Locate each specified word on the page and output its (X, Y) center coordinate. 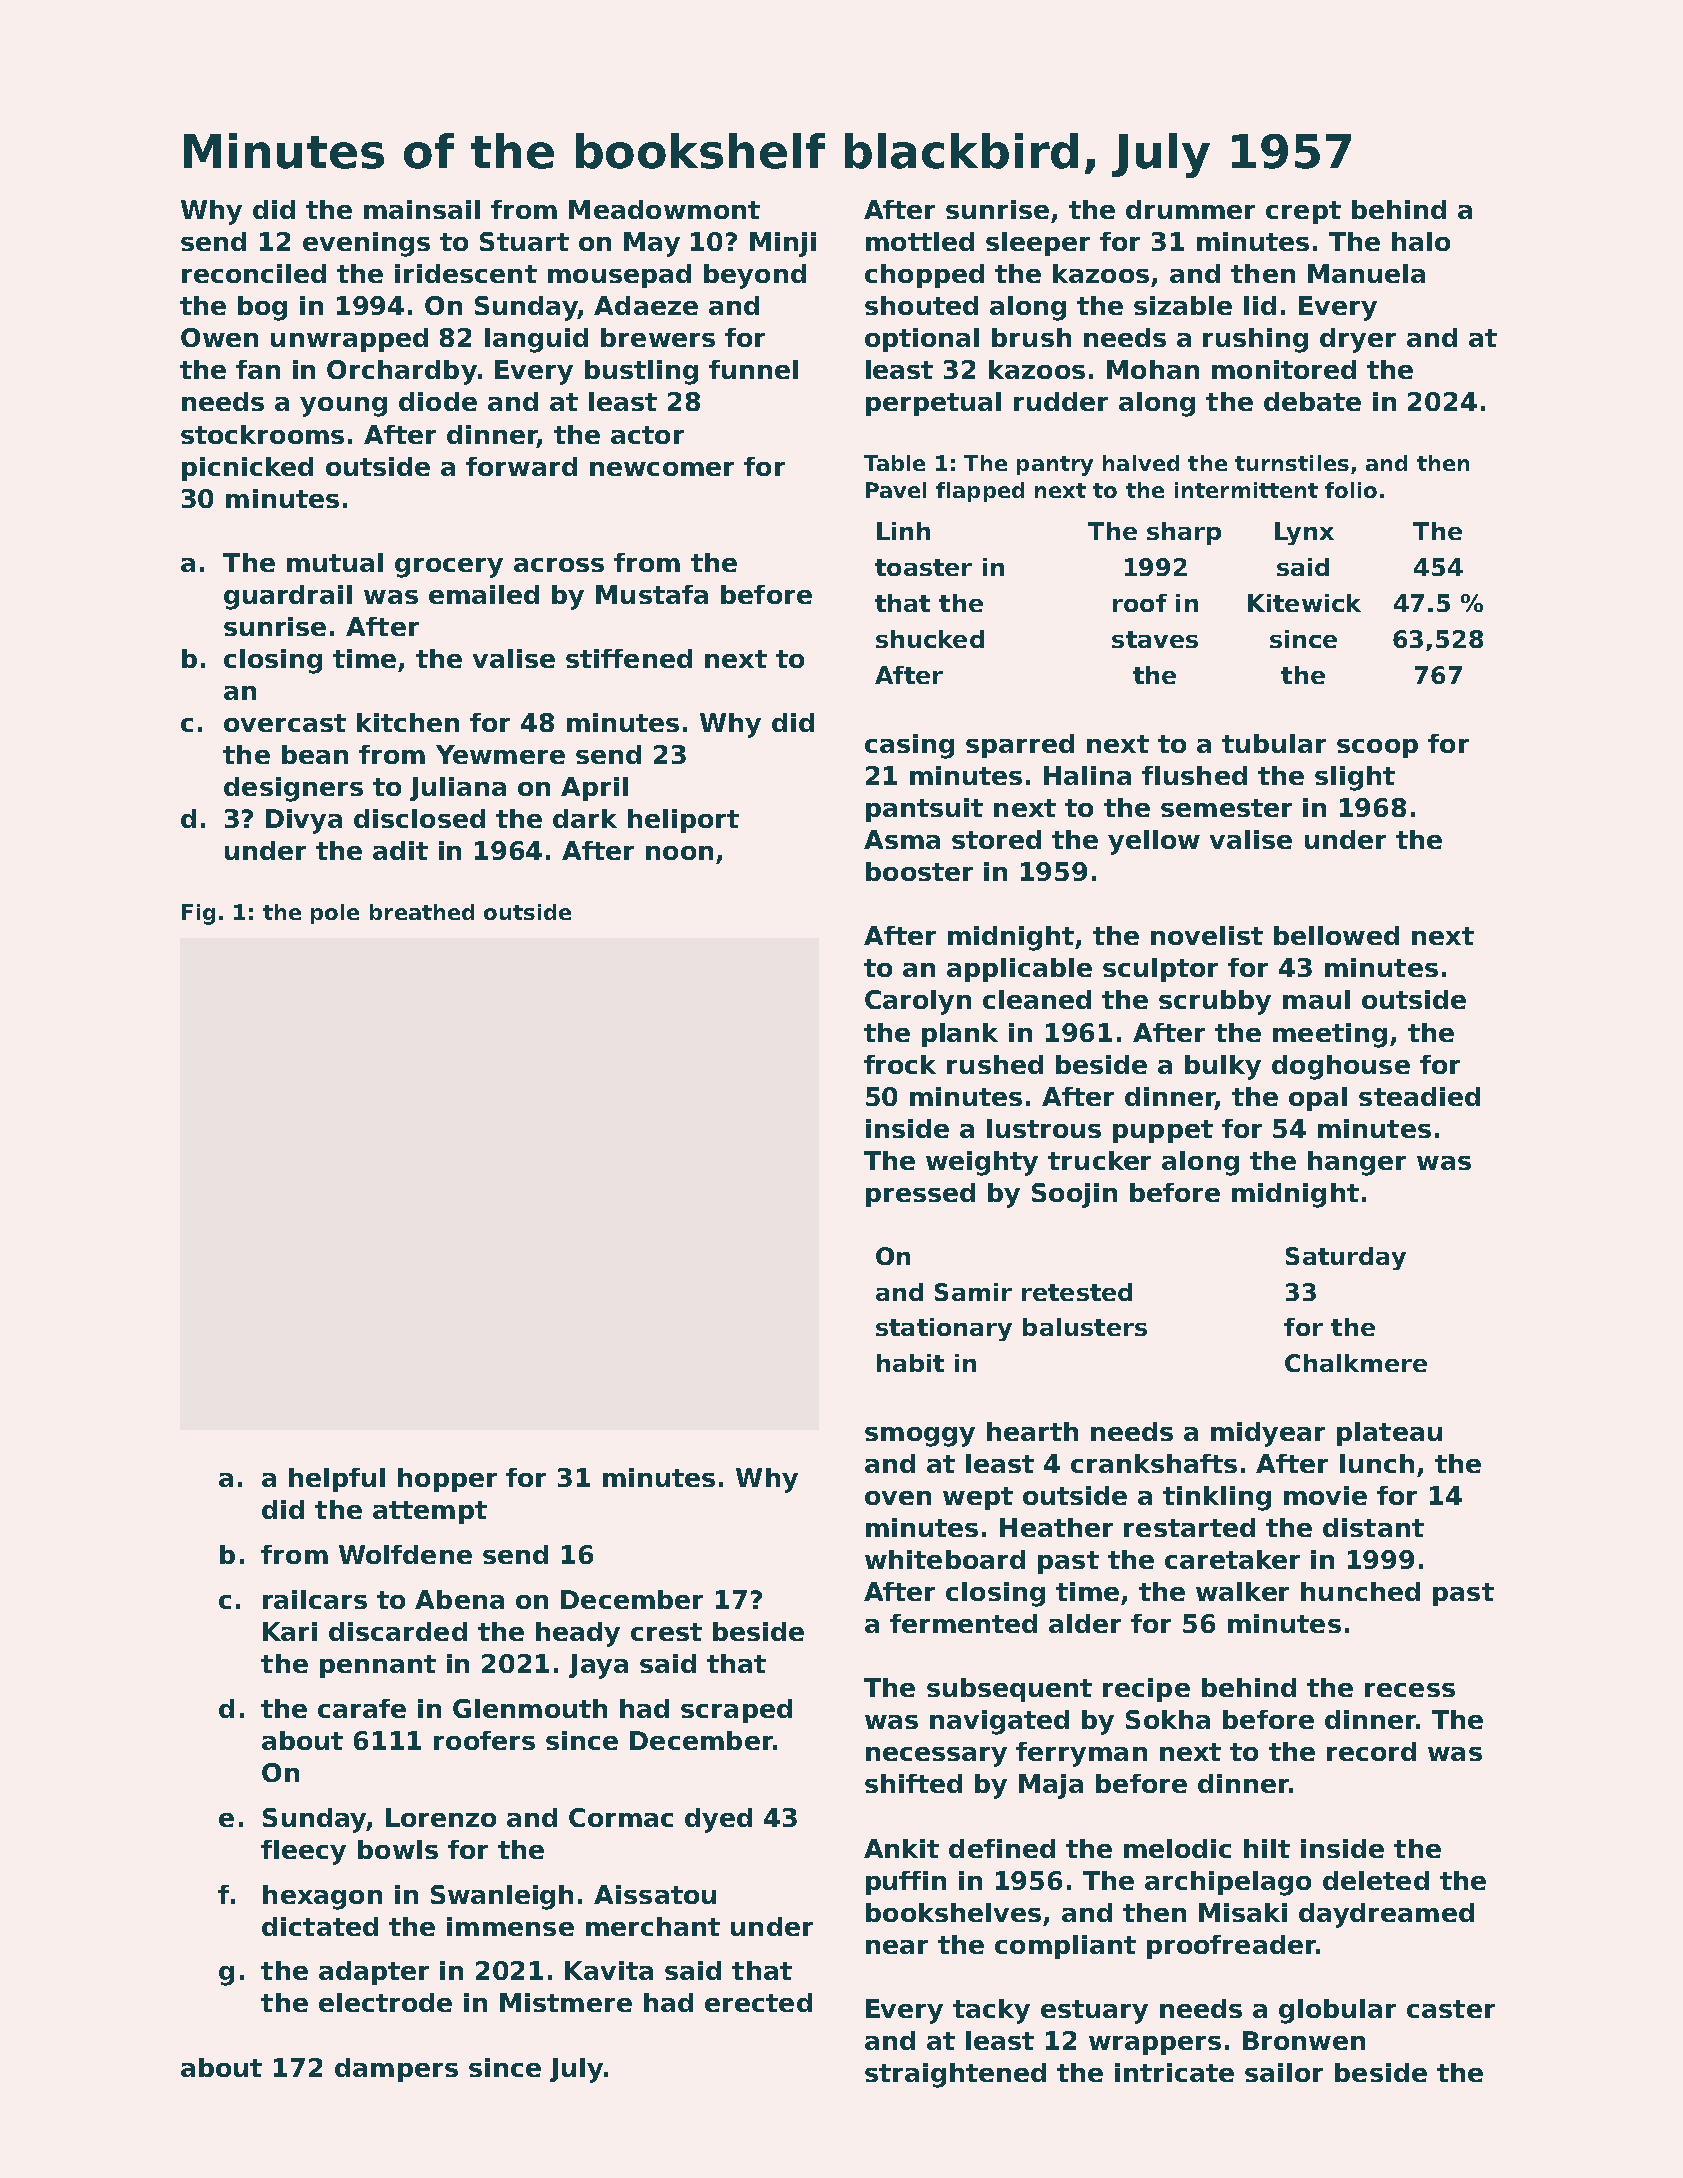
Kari (290, 1631)
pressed (920, 1195)
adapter (374, 1973)
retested (1077, 1292)
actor (647, 435)
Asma (902, 839)
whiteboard (945, 1559)
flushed (1194, 775)
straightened (955, 2075)
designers (293, 789)
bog (262, 308)
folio (1351, 490)
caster (1451, 2009)
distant (1373, 1527)
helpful (337, 1480)
